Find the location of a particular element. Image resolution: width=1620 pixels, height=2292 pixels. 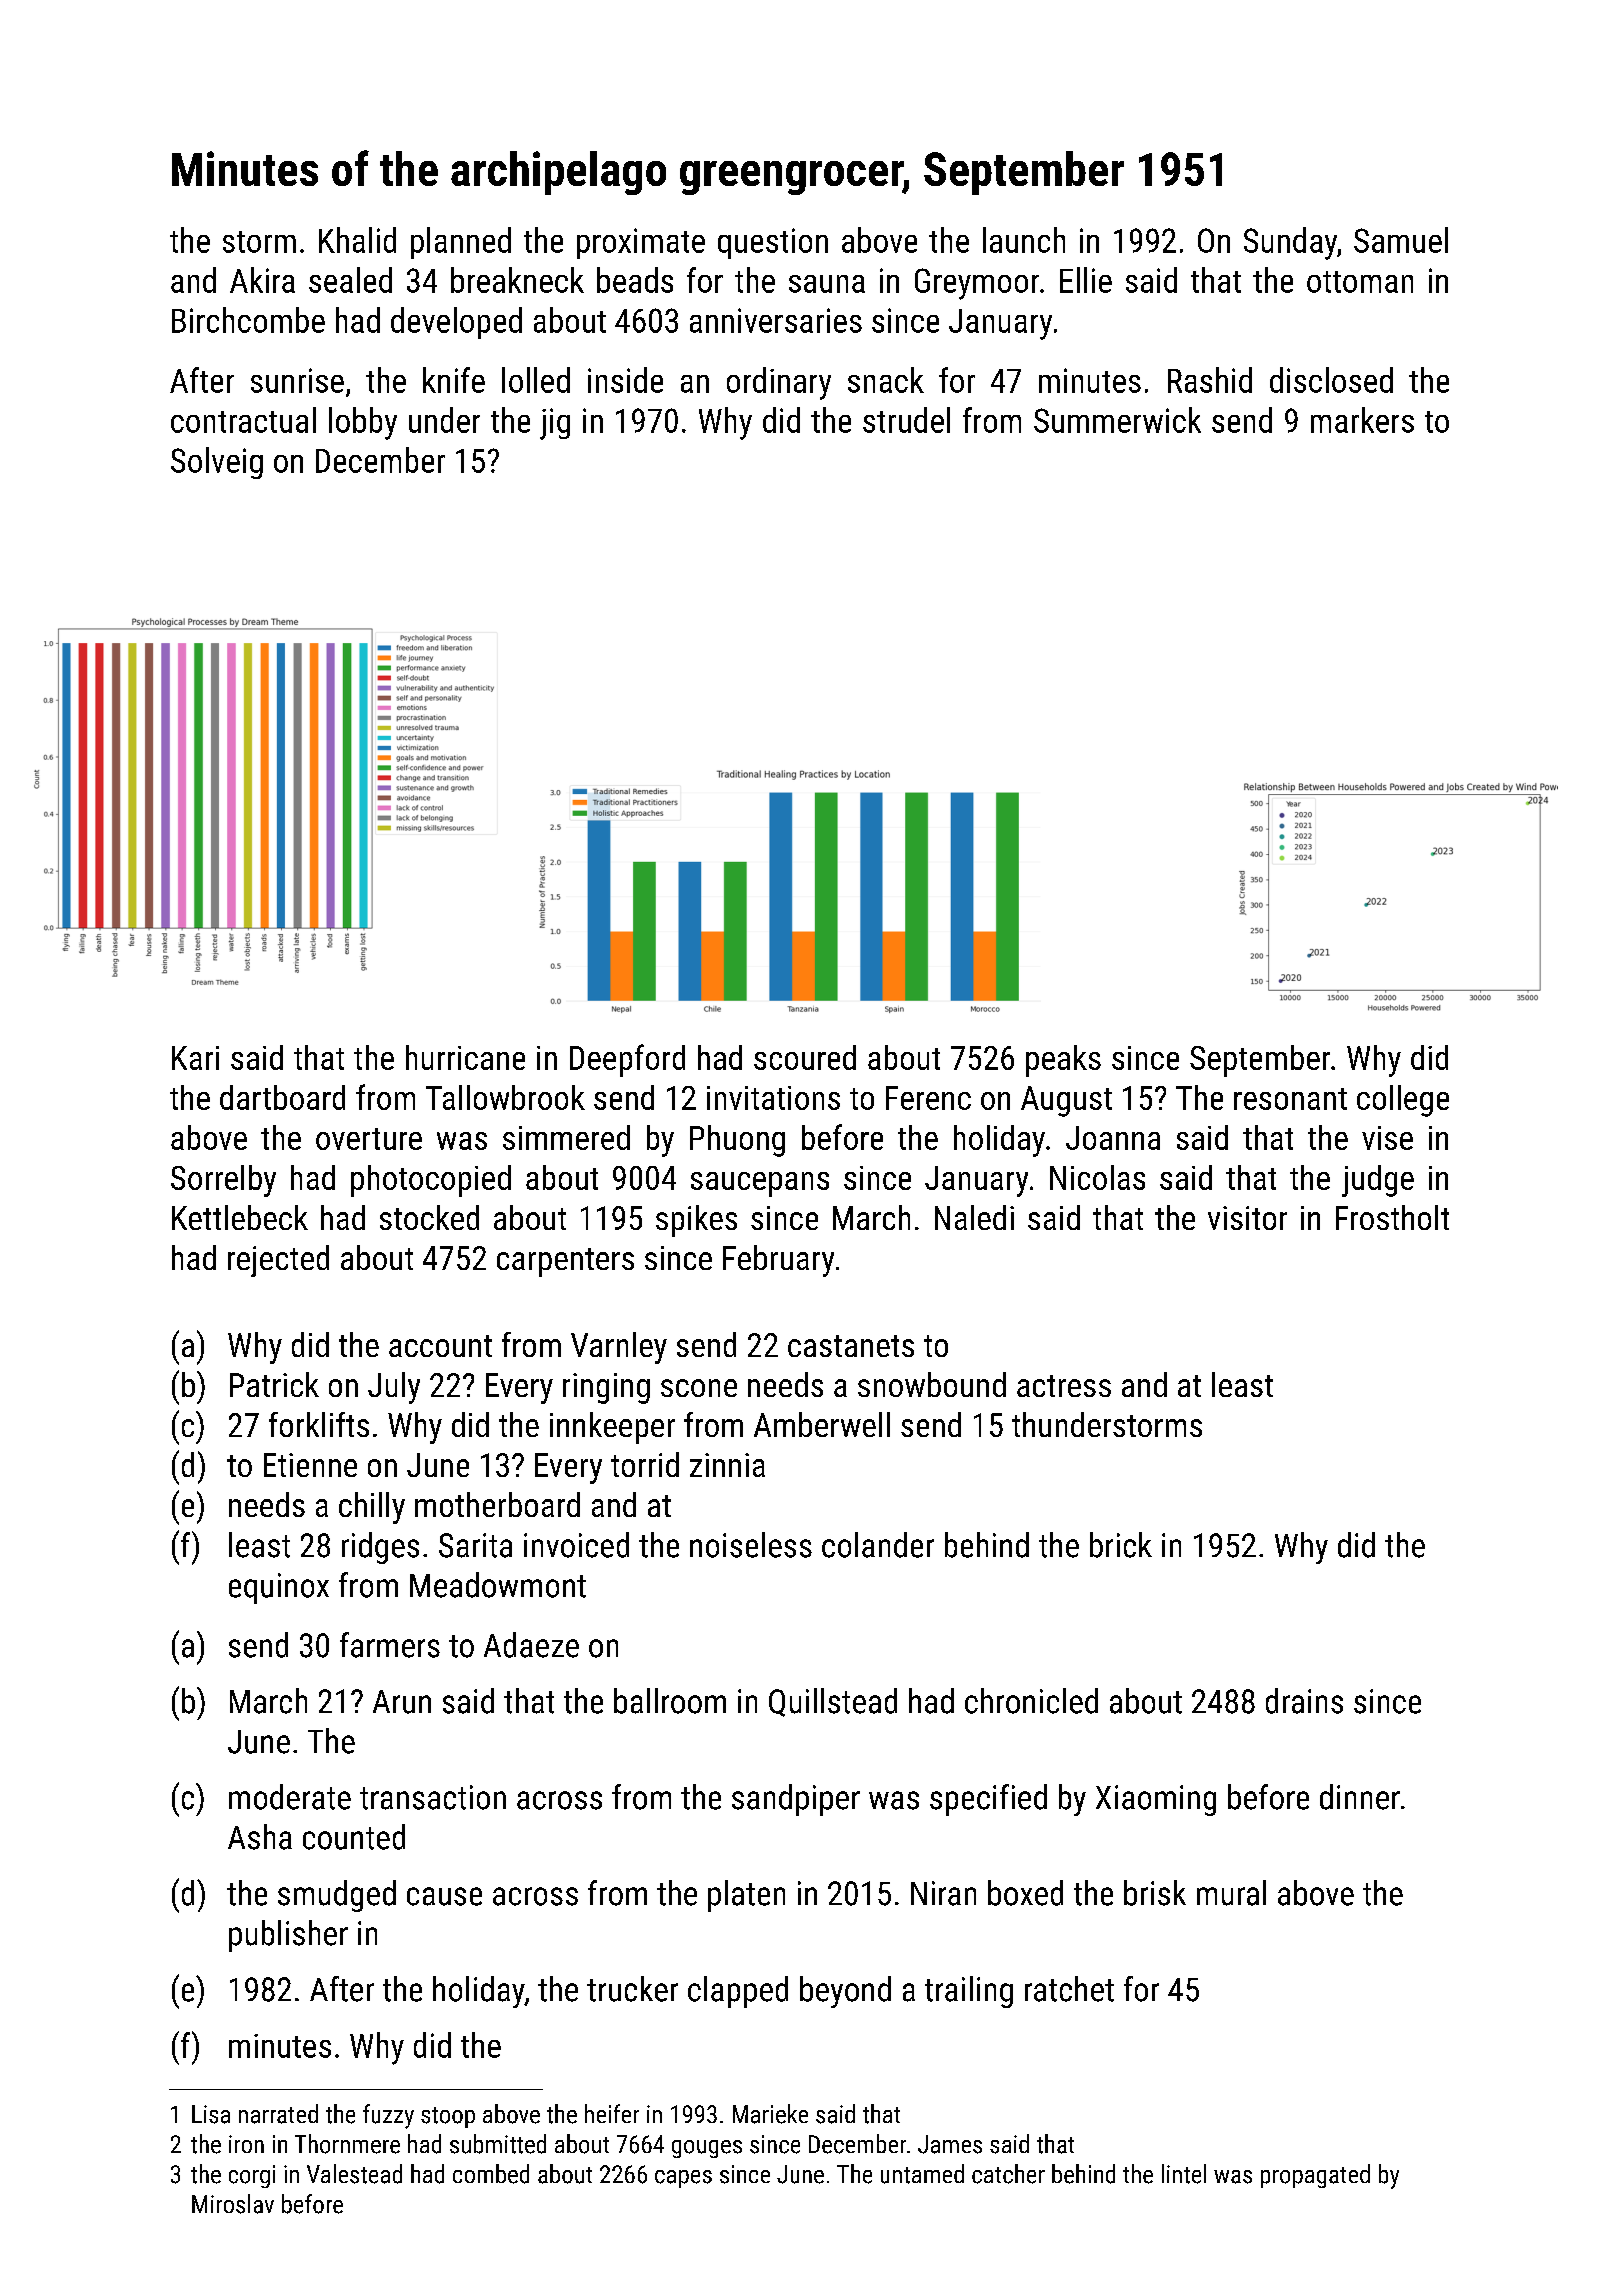

Miroslav is located at coordinates (233, 2204).
